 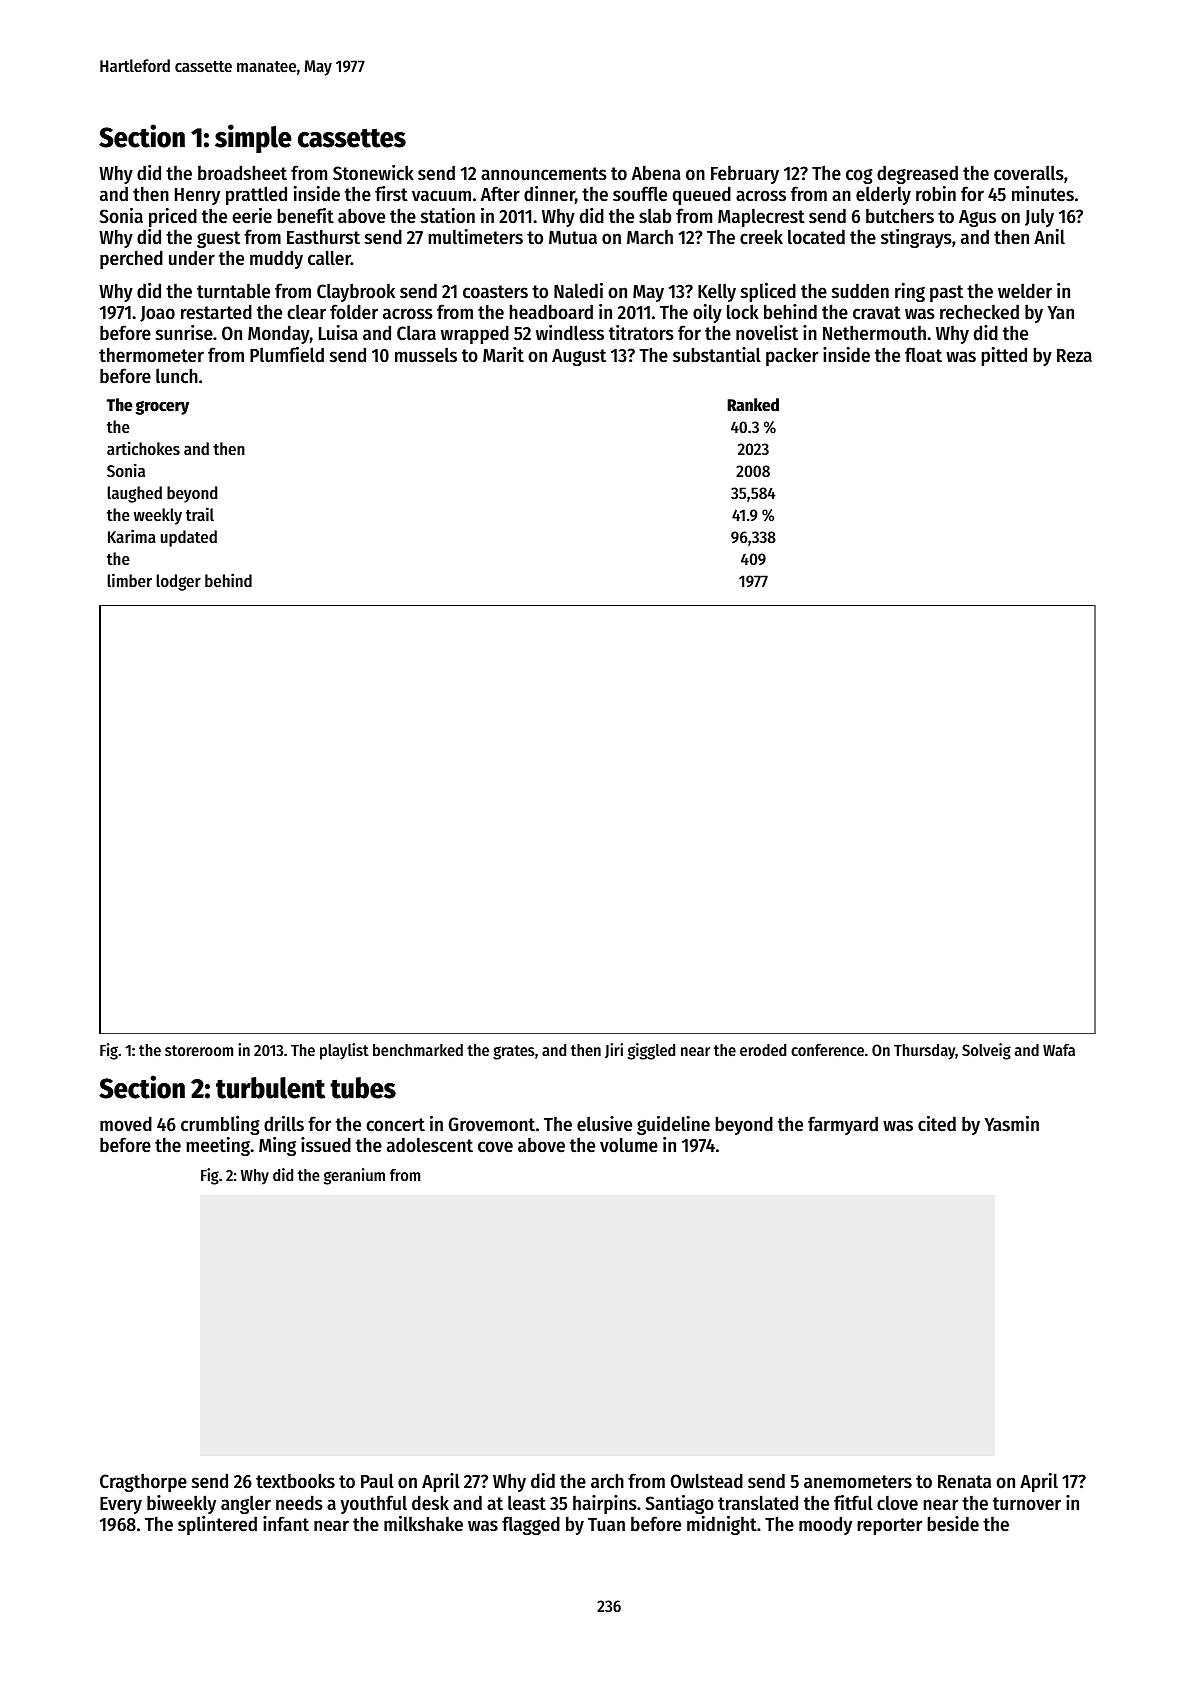 What do you see at coordinates (745, 175) in the image?
I see `February` at bounding box center [745, 175].
